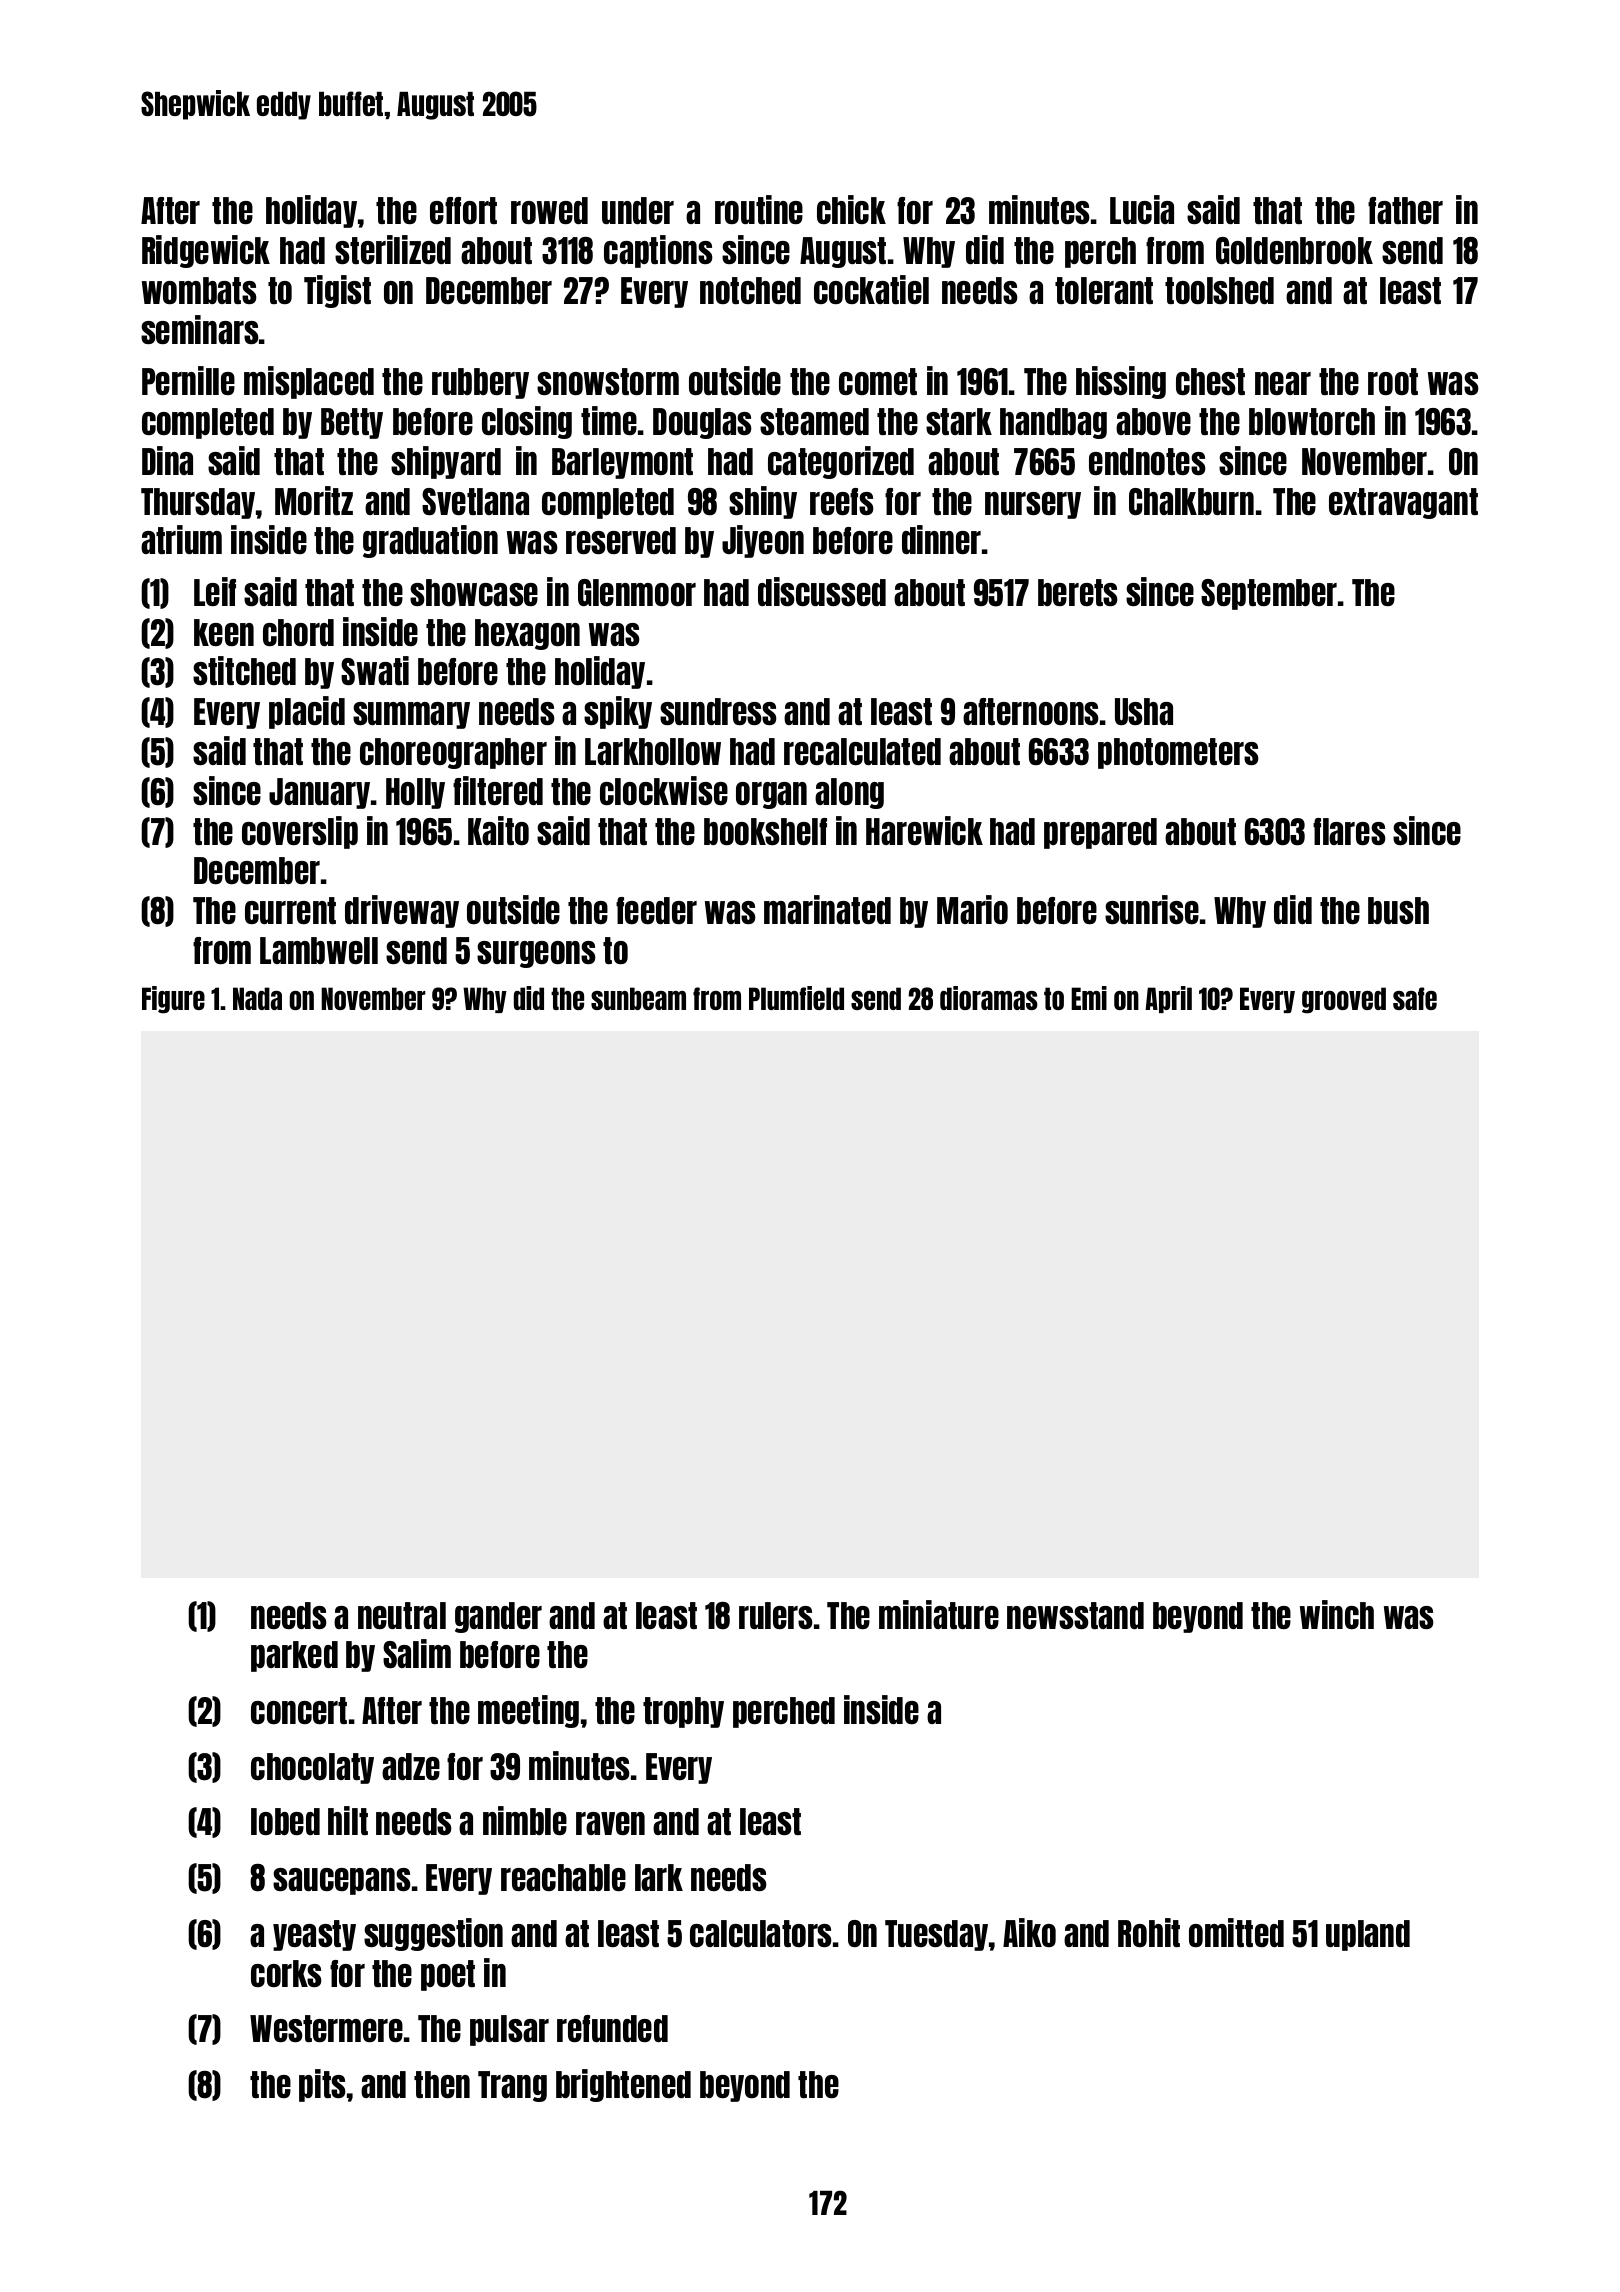 Image resolution: width=1620 pixels, height=2292 pixels. What do you see at coordinates (1337, 1614) in the screenshot?
I see `winch` at bounding box center [1337, 1614].
